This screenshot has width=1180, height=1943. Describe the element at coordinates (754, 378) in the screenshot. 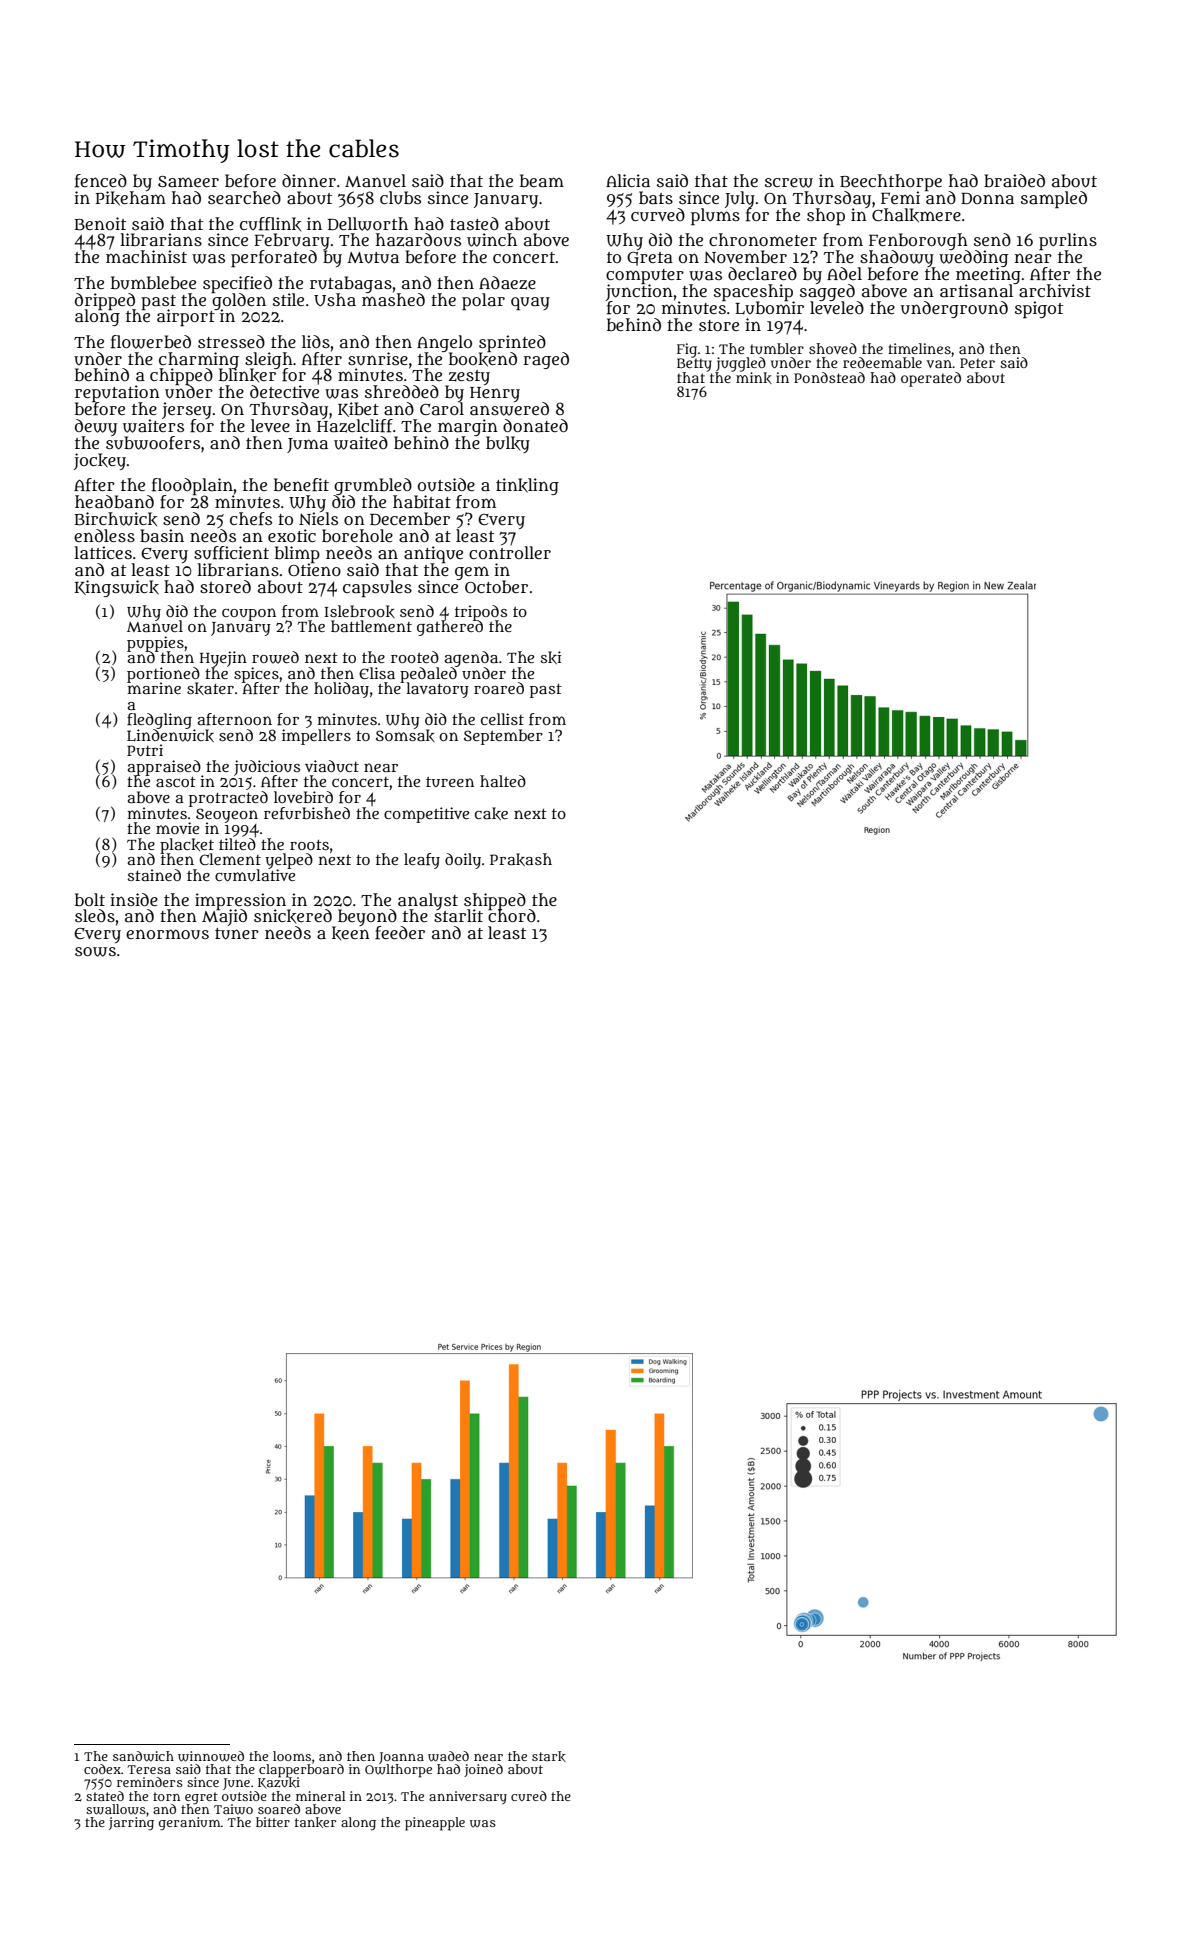

I see `mink` at that location.
